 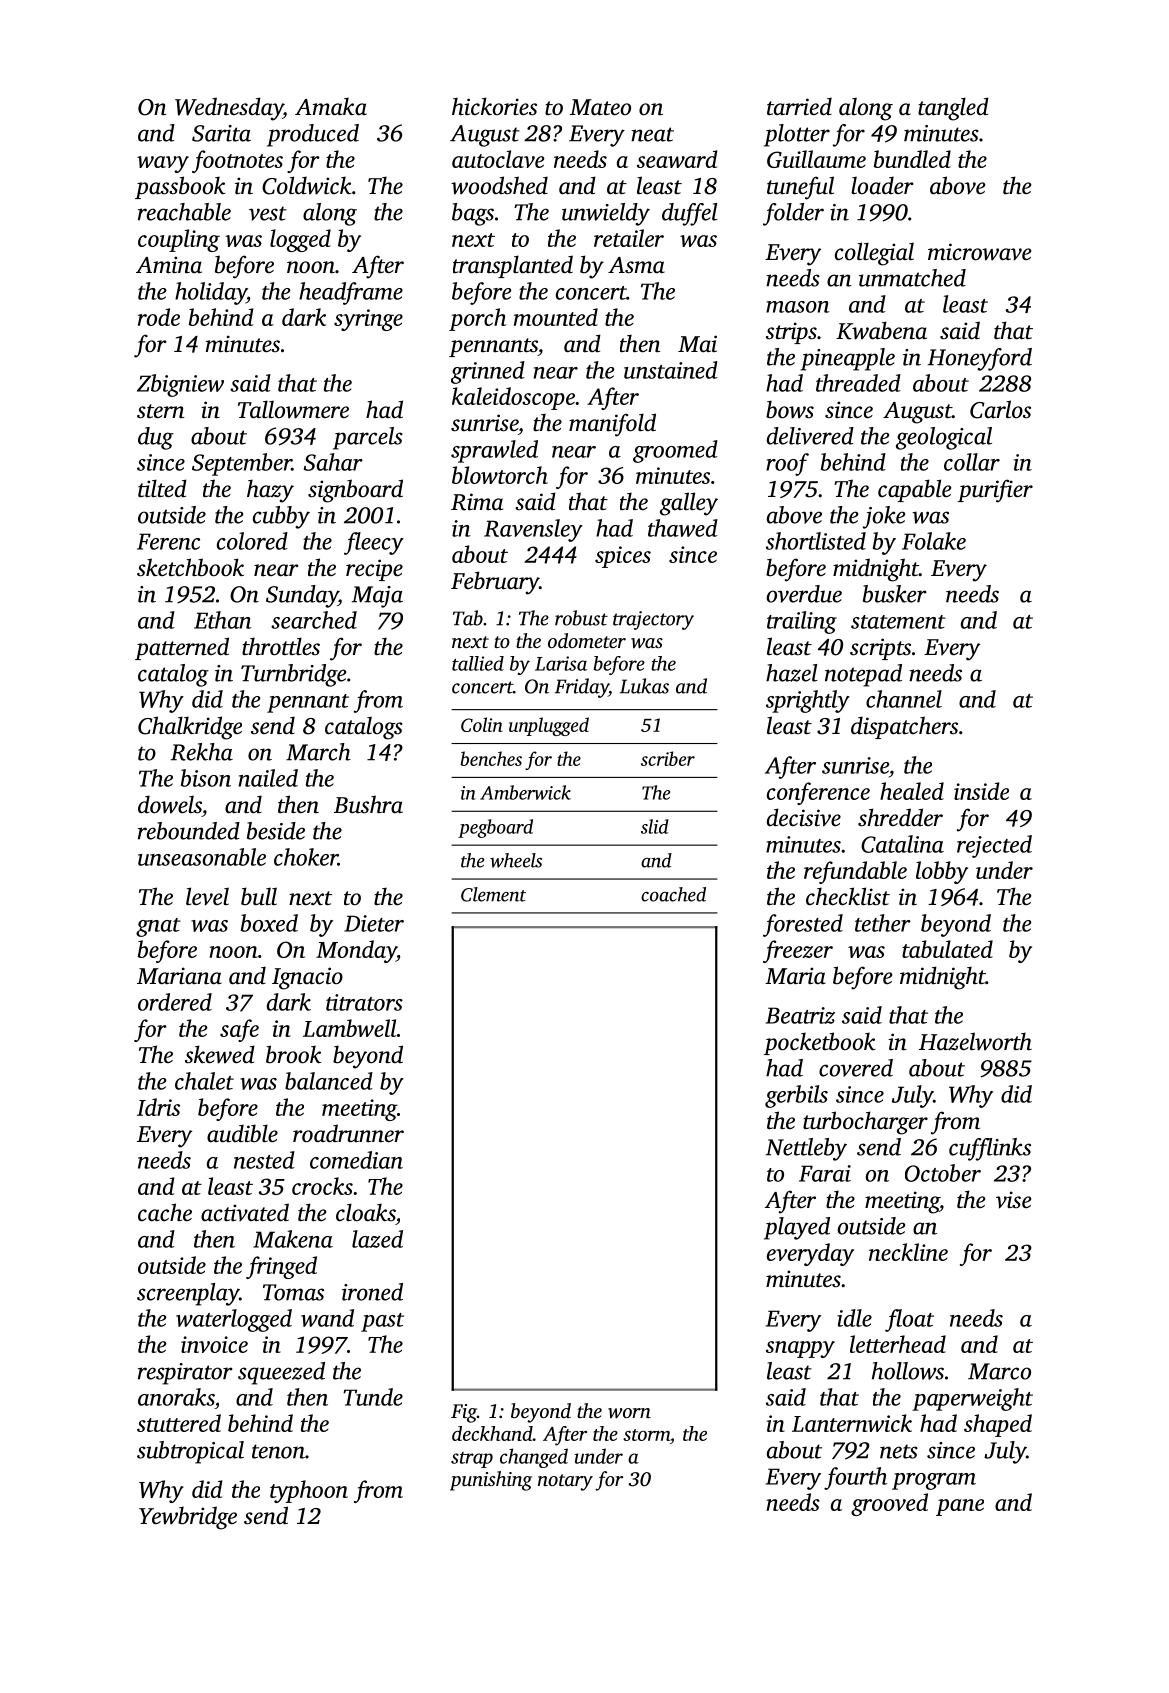 I want to click on Wednesday, so click(x=229, y=109).
